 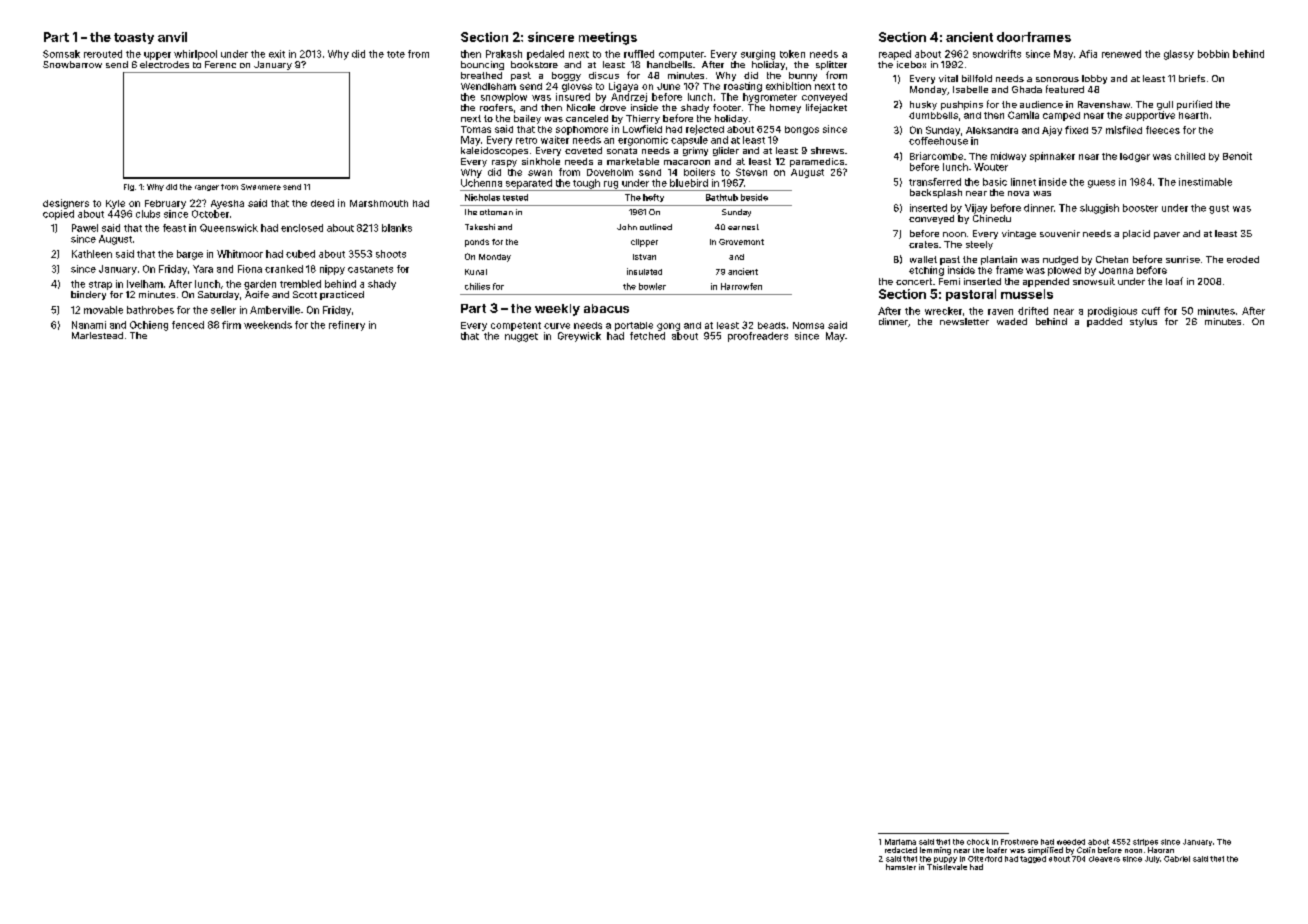 What do you see at coordinates (962, 105) in the screenshot?
I see `pushpins` at bounding box center [962, 105].
